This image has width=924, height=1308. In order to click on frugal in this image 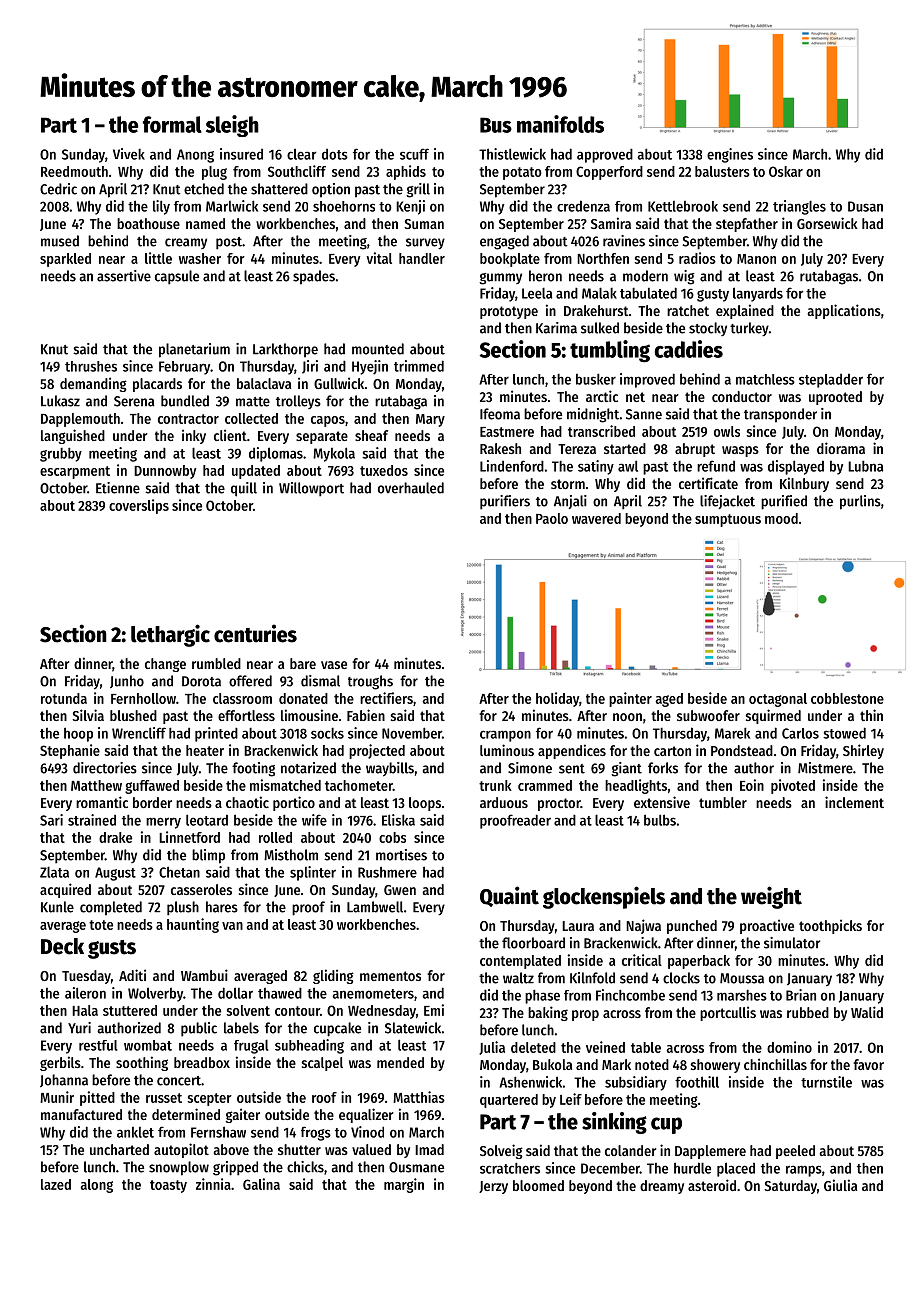, I will do `click(251, 1047)`.
